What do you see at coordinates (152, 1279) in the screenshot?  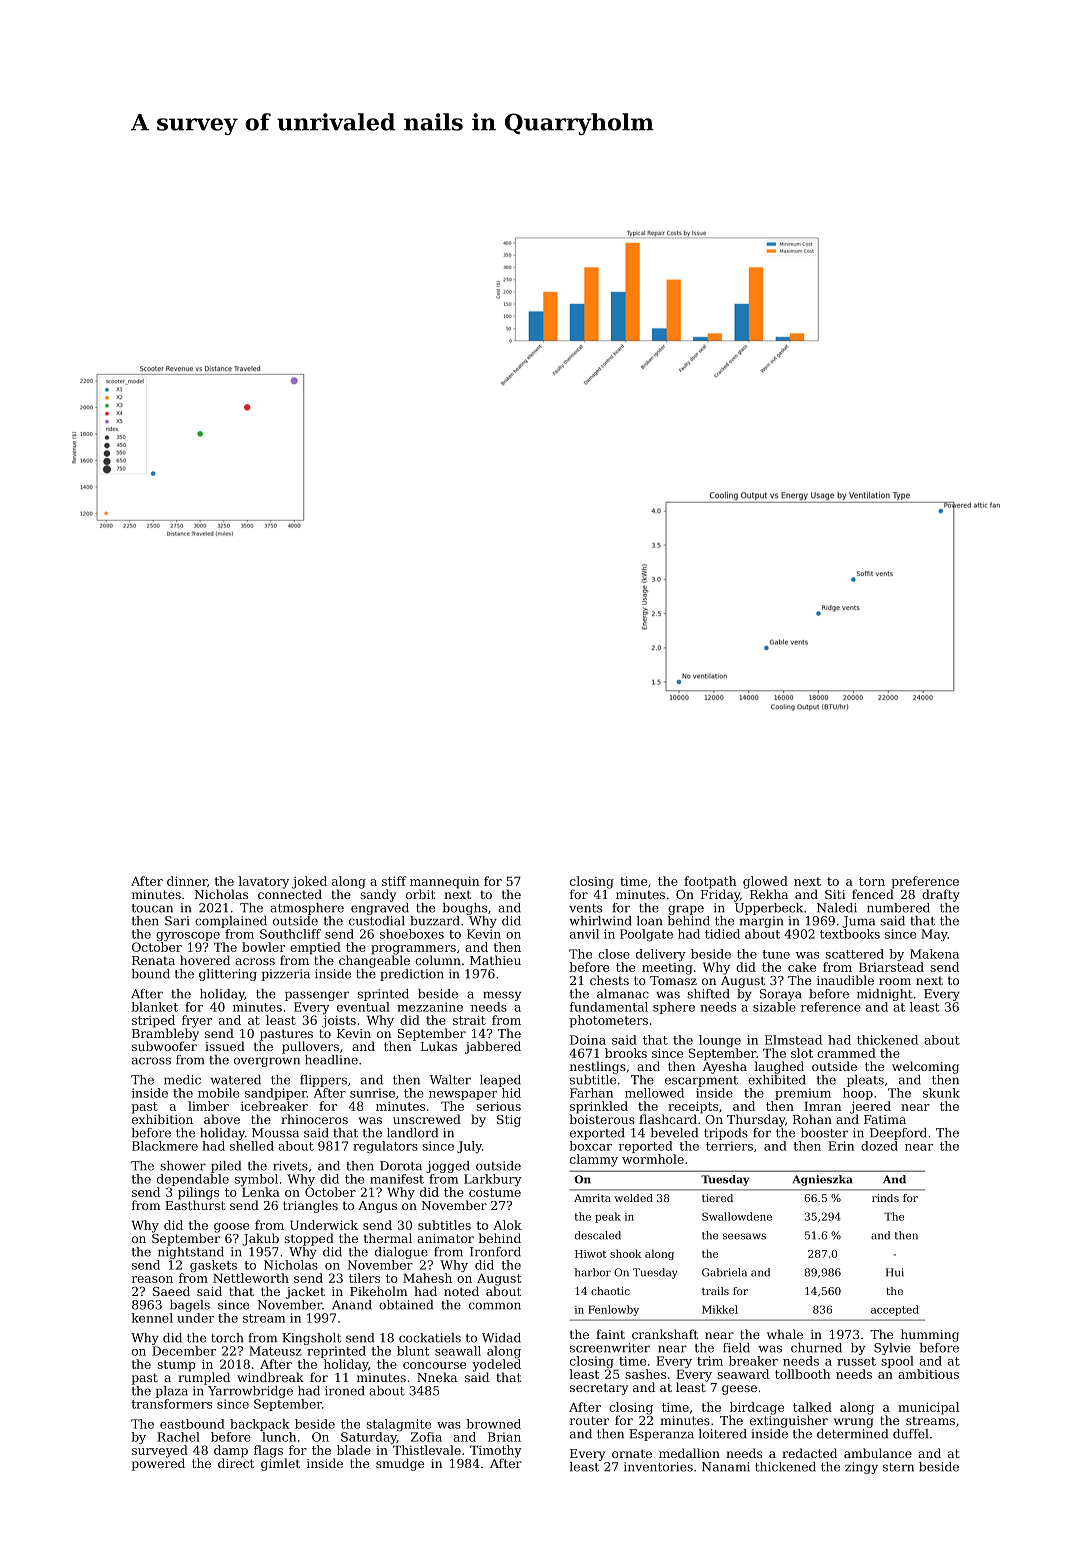 I see `reason` at bounding box center [152, 1279].
